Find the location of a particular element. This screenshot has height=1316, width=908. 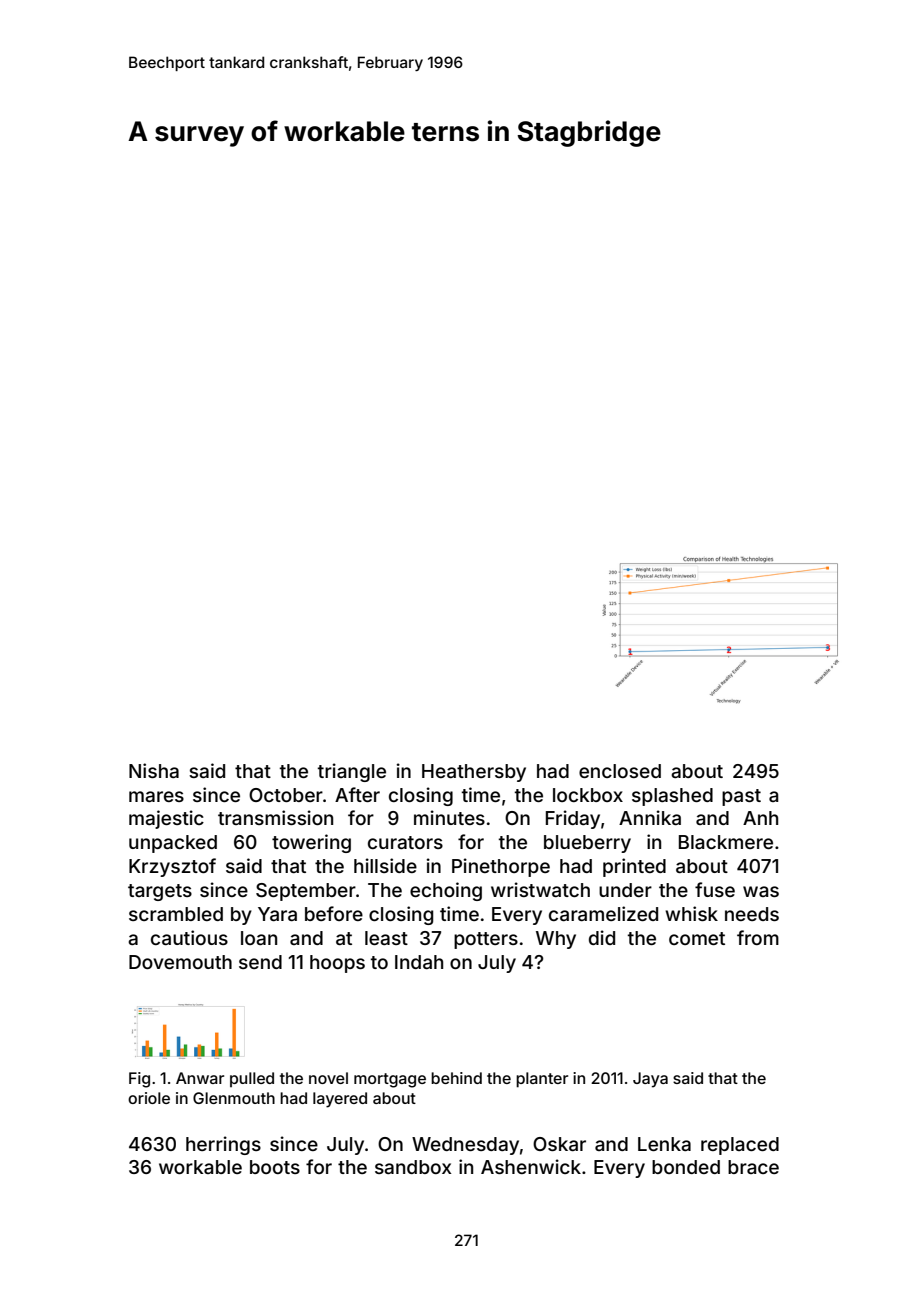

comet is located at coordinates (697, 938).
